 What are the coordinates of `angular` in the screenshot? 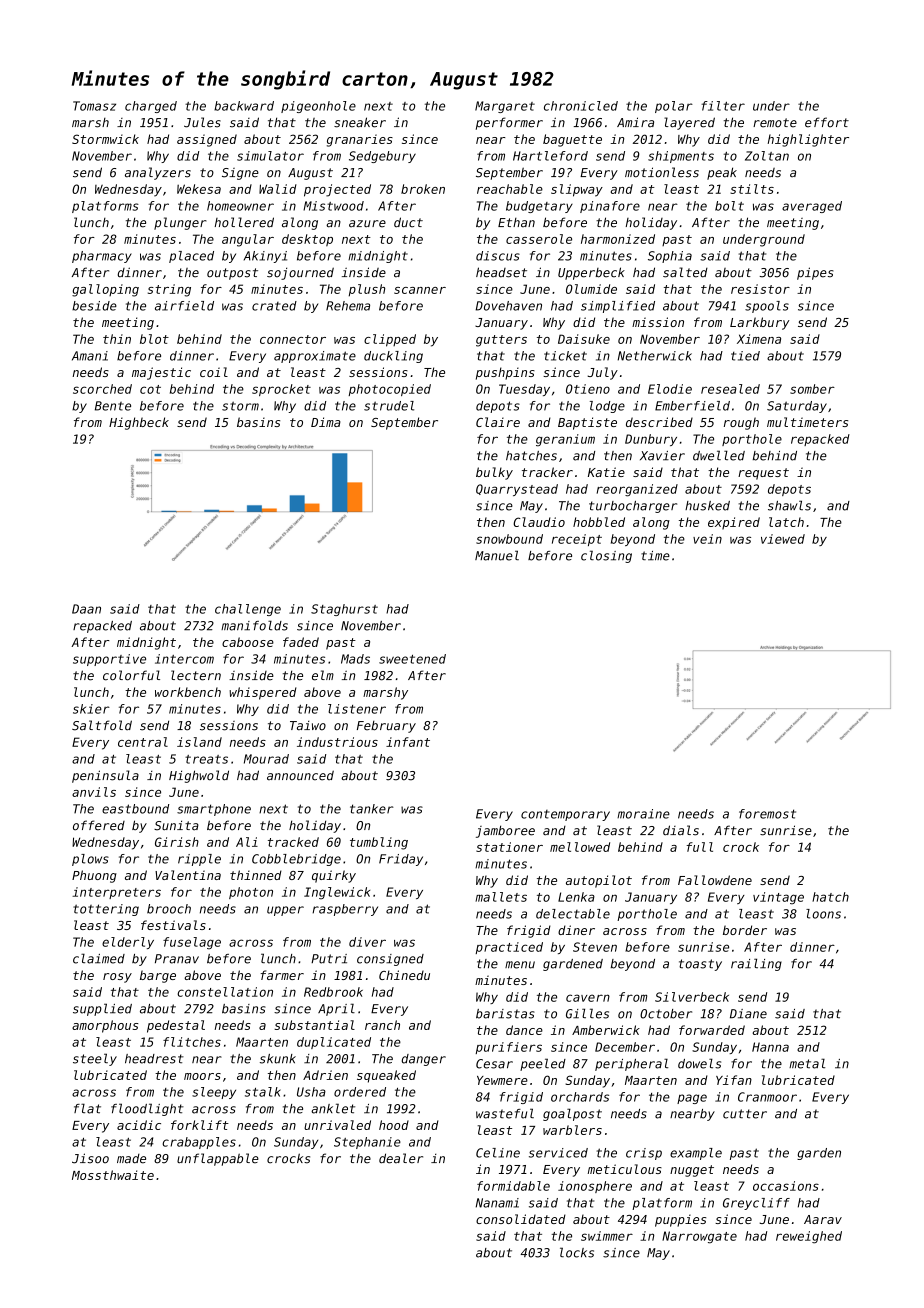 It's located at (248, 240).
